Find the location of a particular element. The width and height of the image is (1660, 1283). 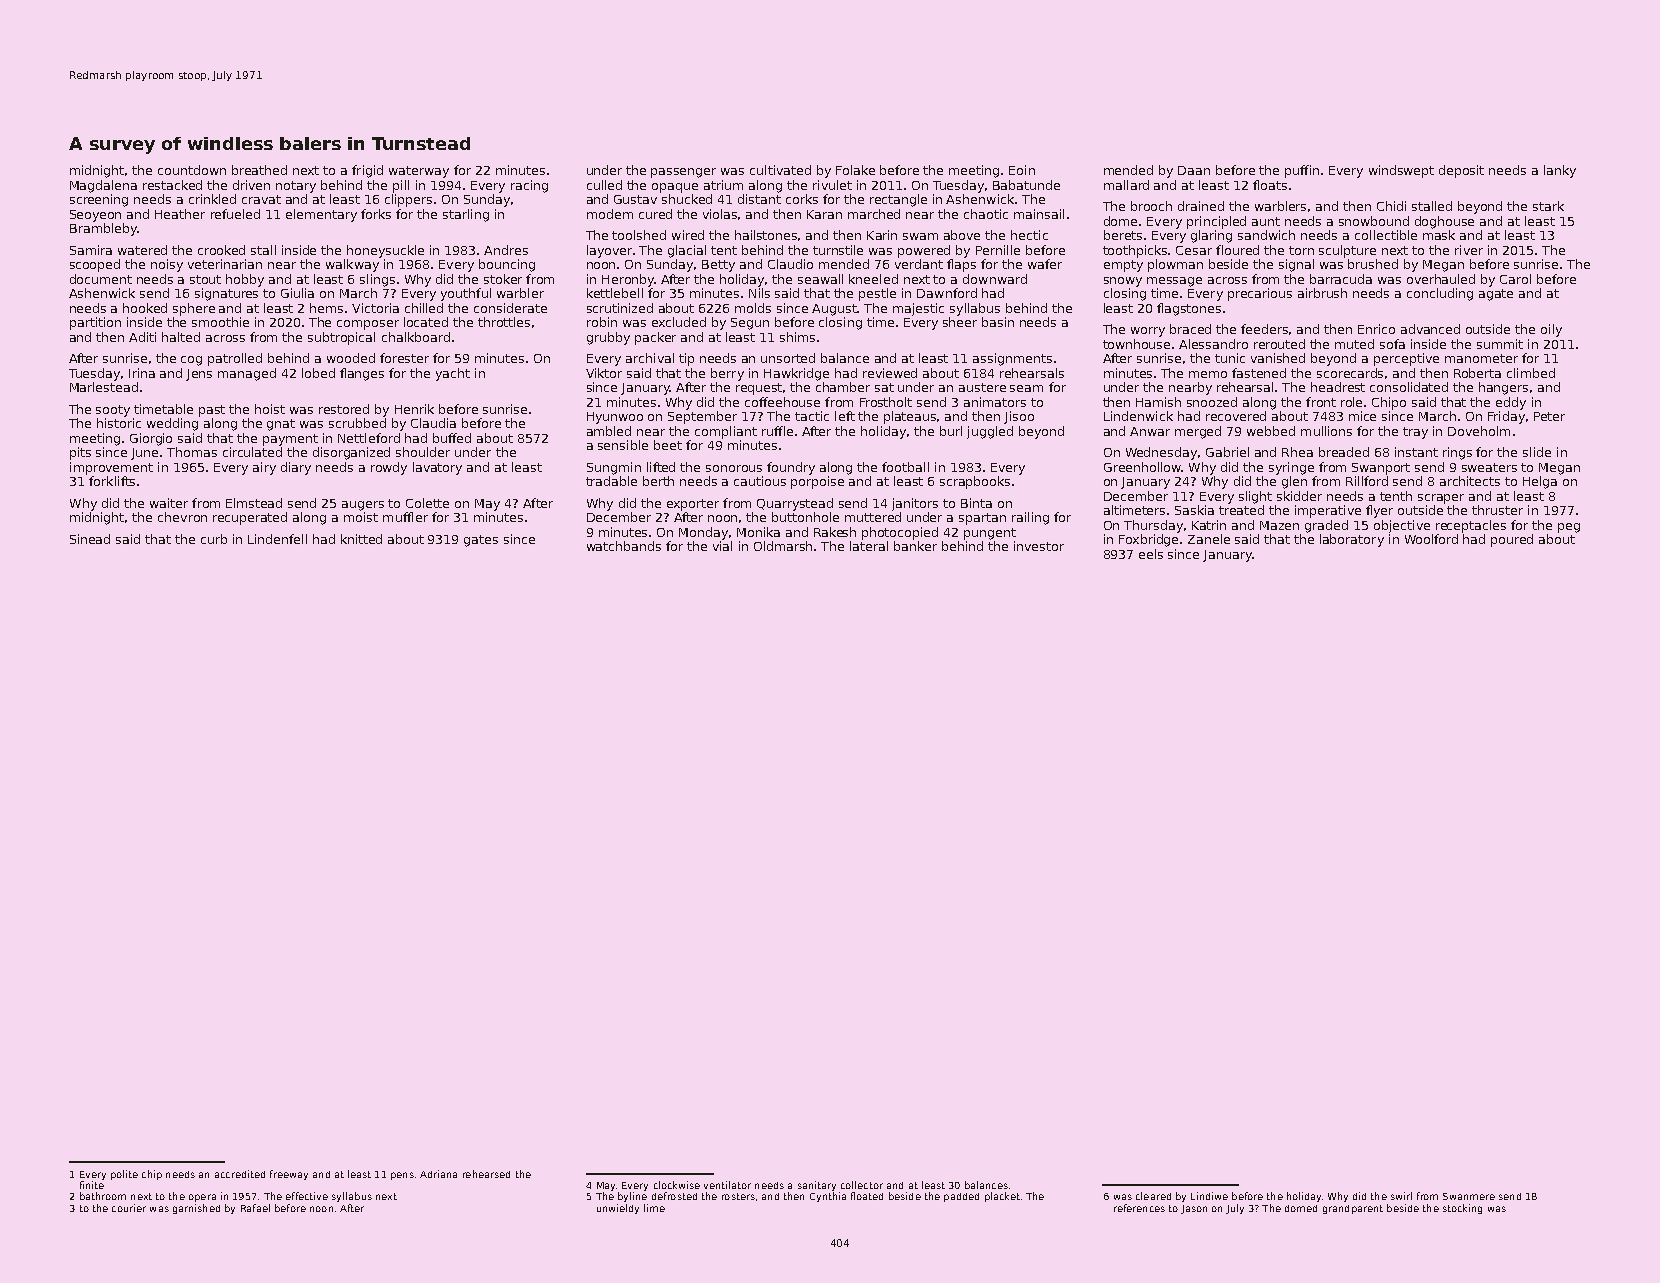

rehearsed is located at coordinates (486, 1174).
